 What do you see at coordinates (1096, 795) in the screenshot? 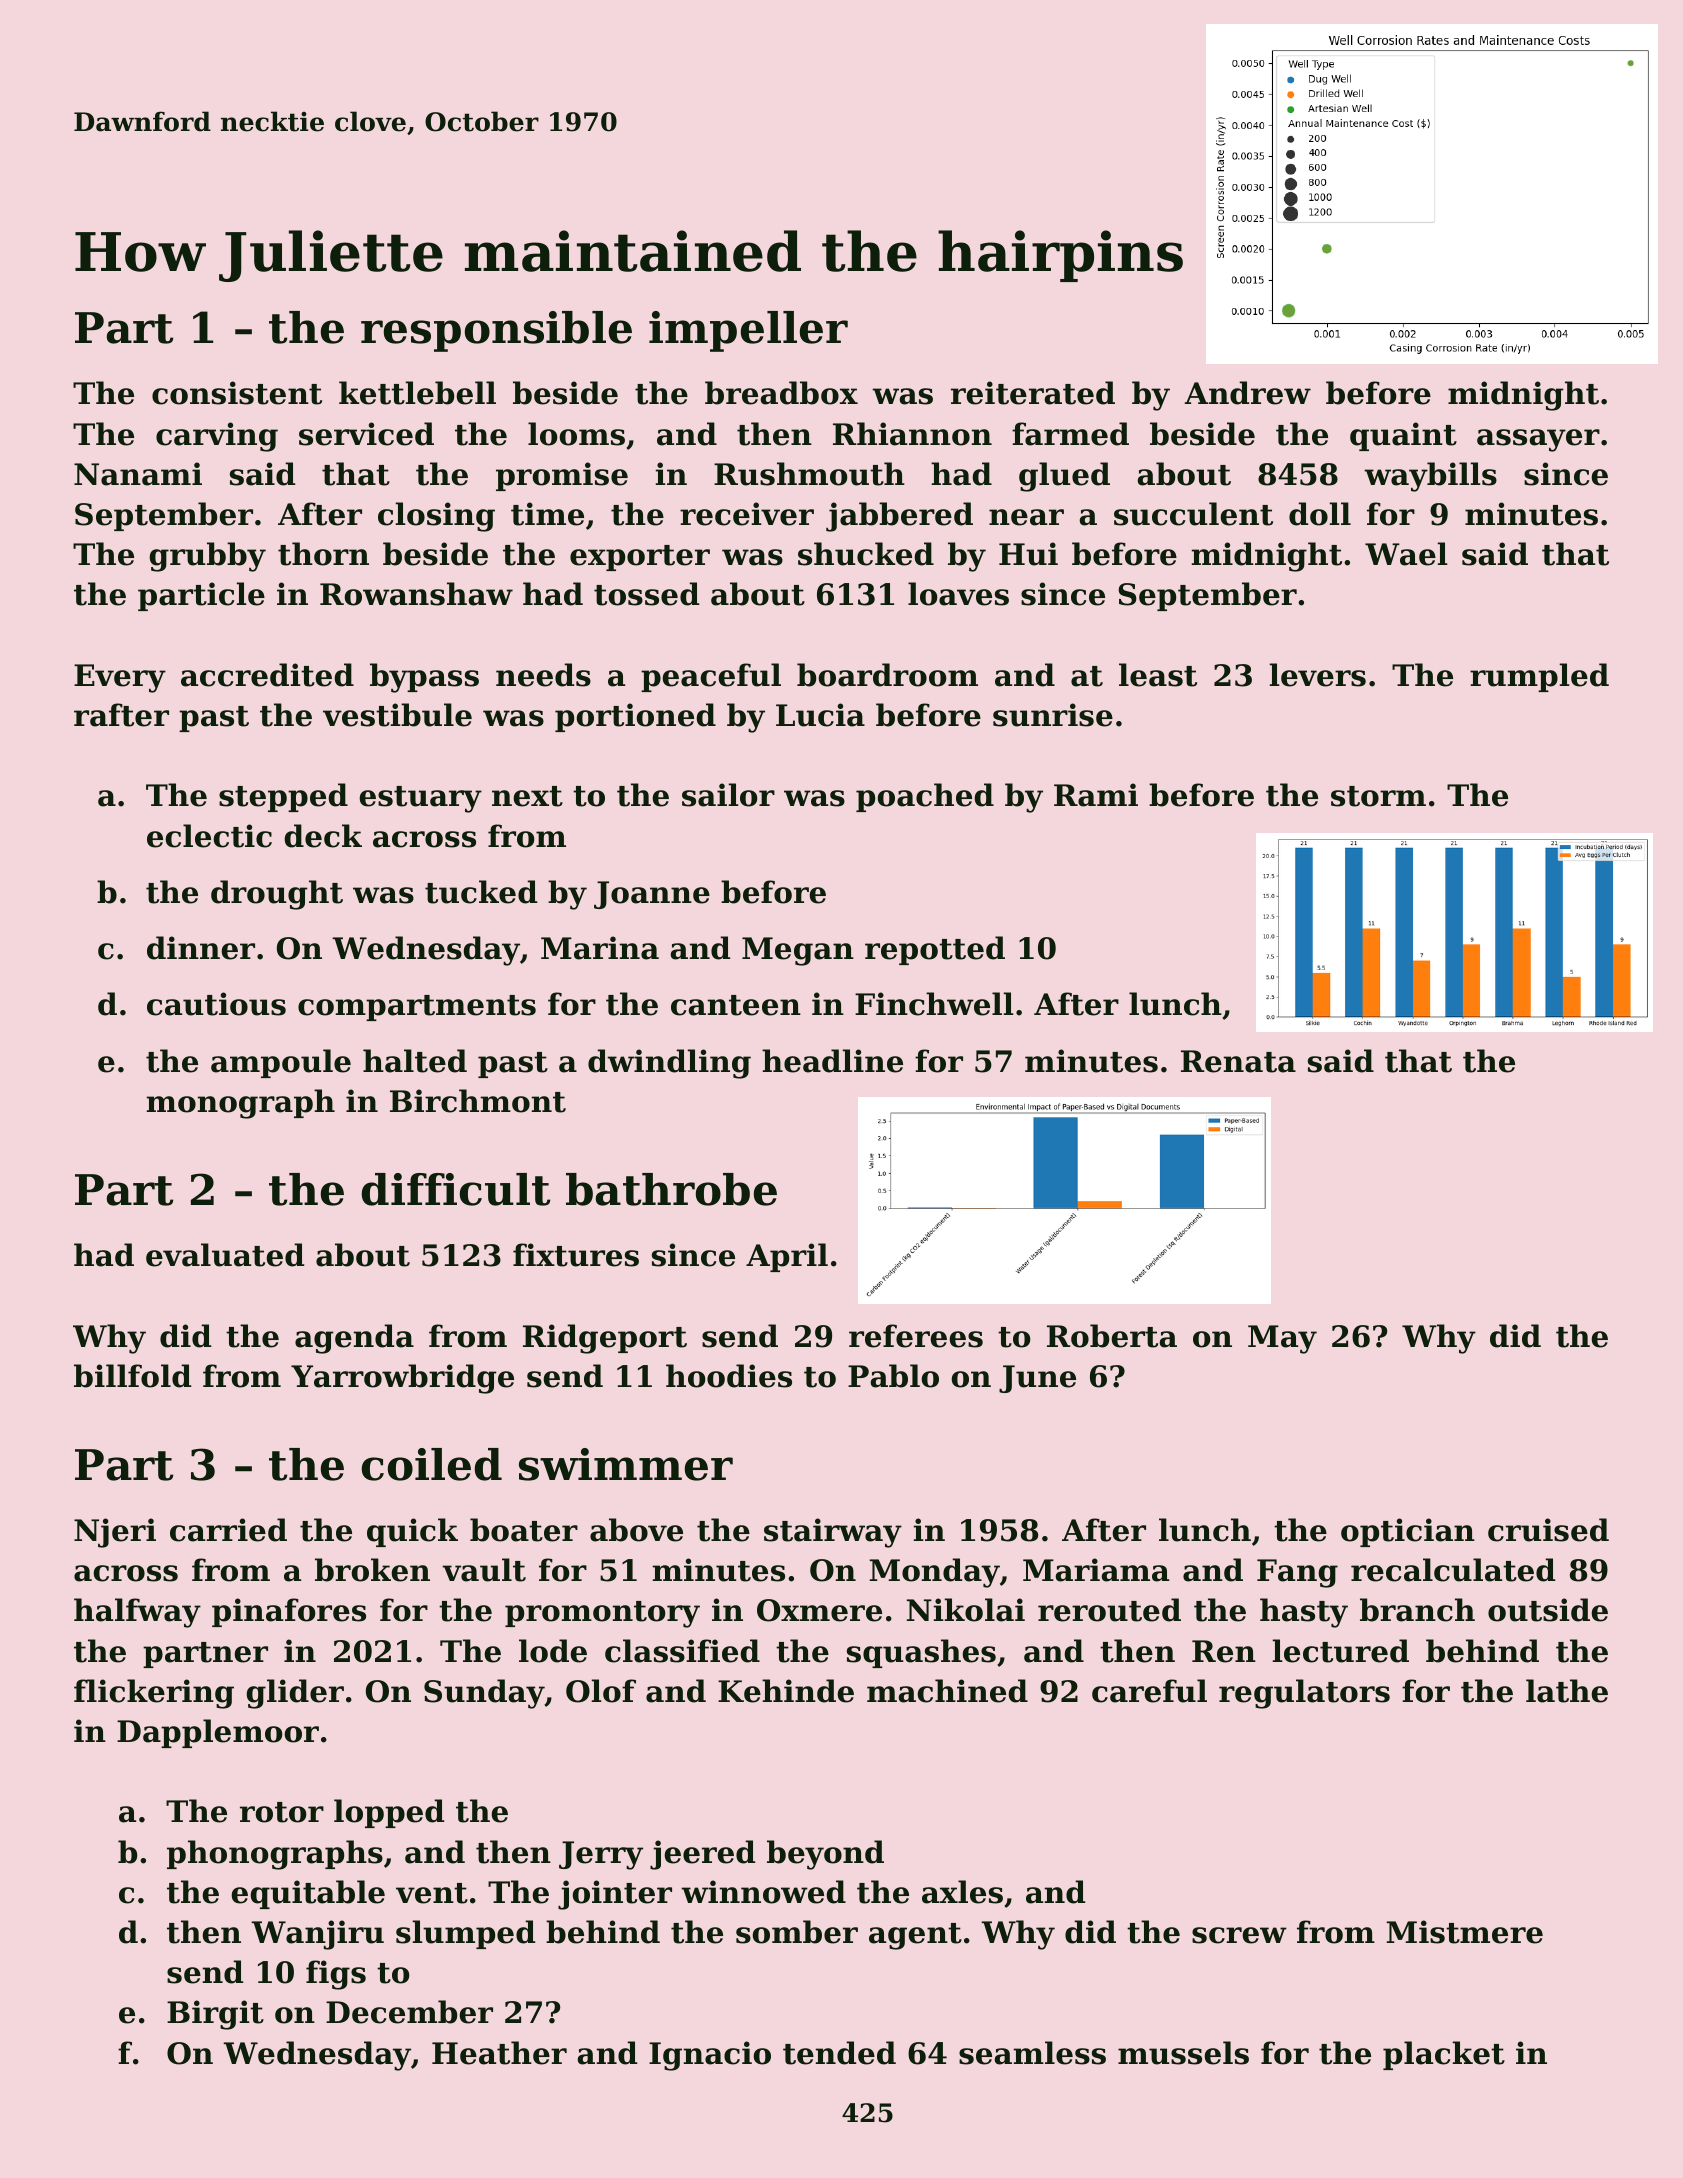
I see `Rami` at bounding box center [1096, 795].
